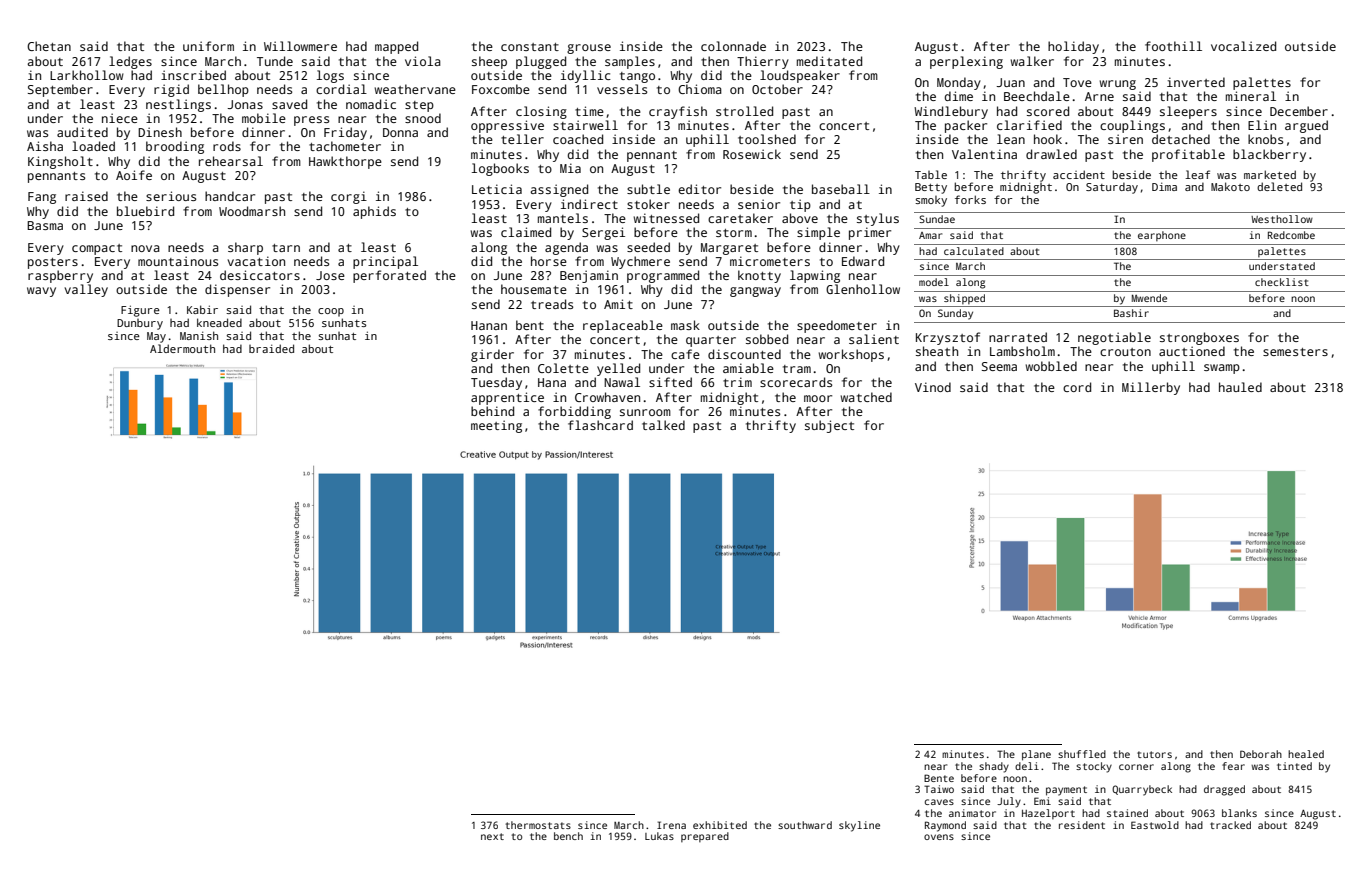  Describe the element at coordinates (1306, 754) in the image. I see `healed` at that location.
